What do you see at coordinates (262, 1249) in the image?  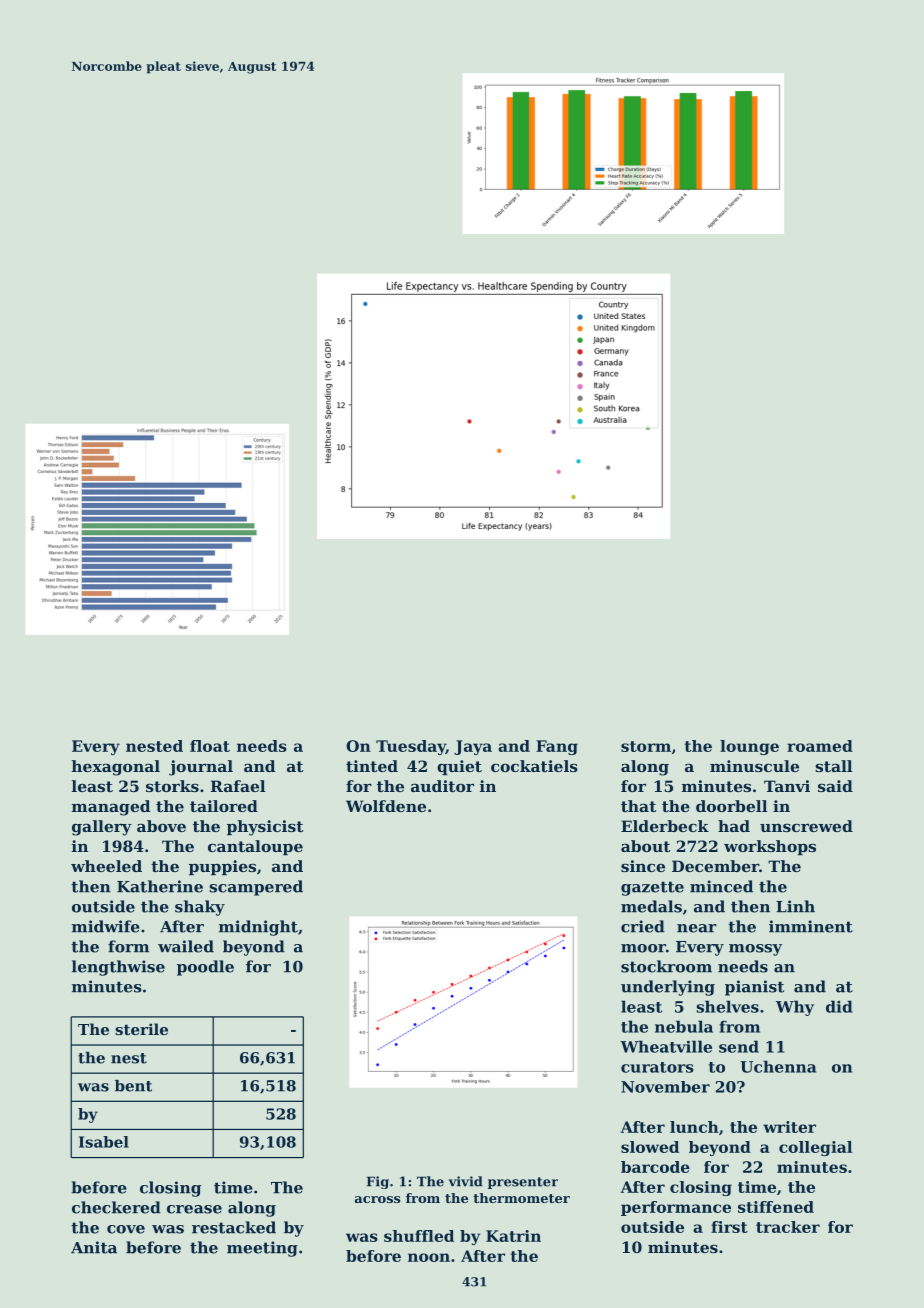 I see `meeting` at bounding box center [262, 1249].
